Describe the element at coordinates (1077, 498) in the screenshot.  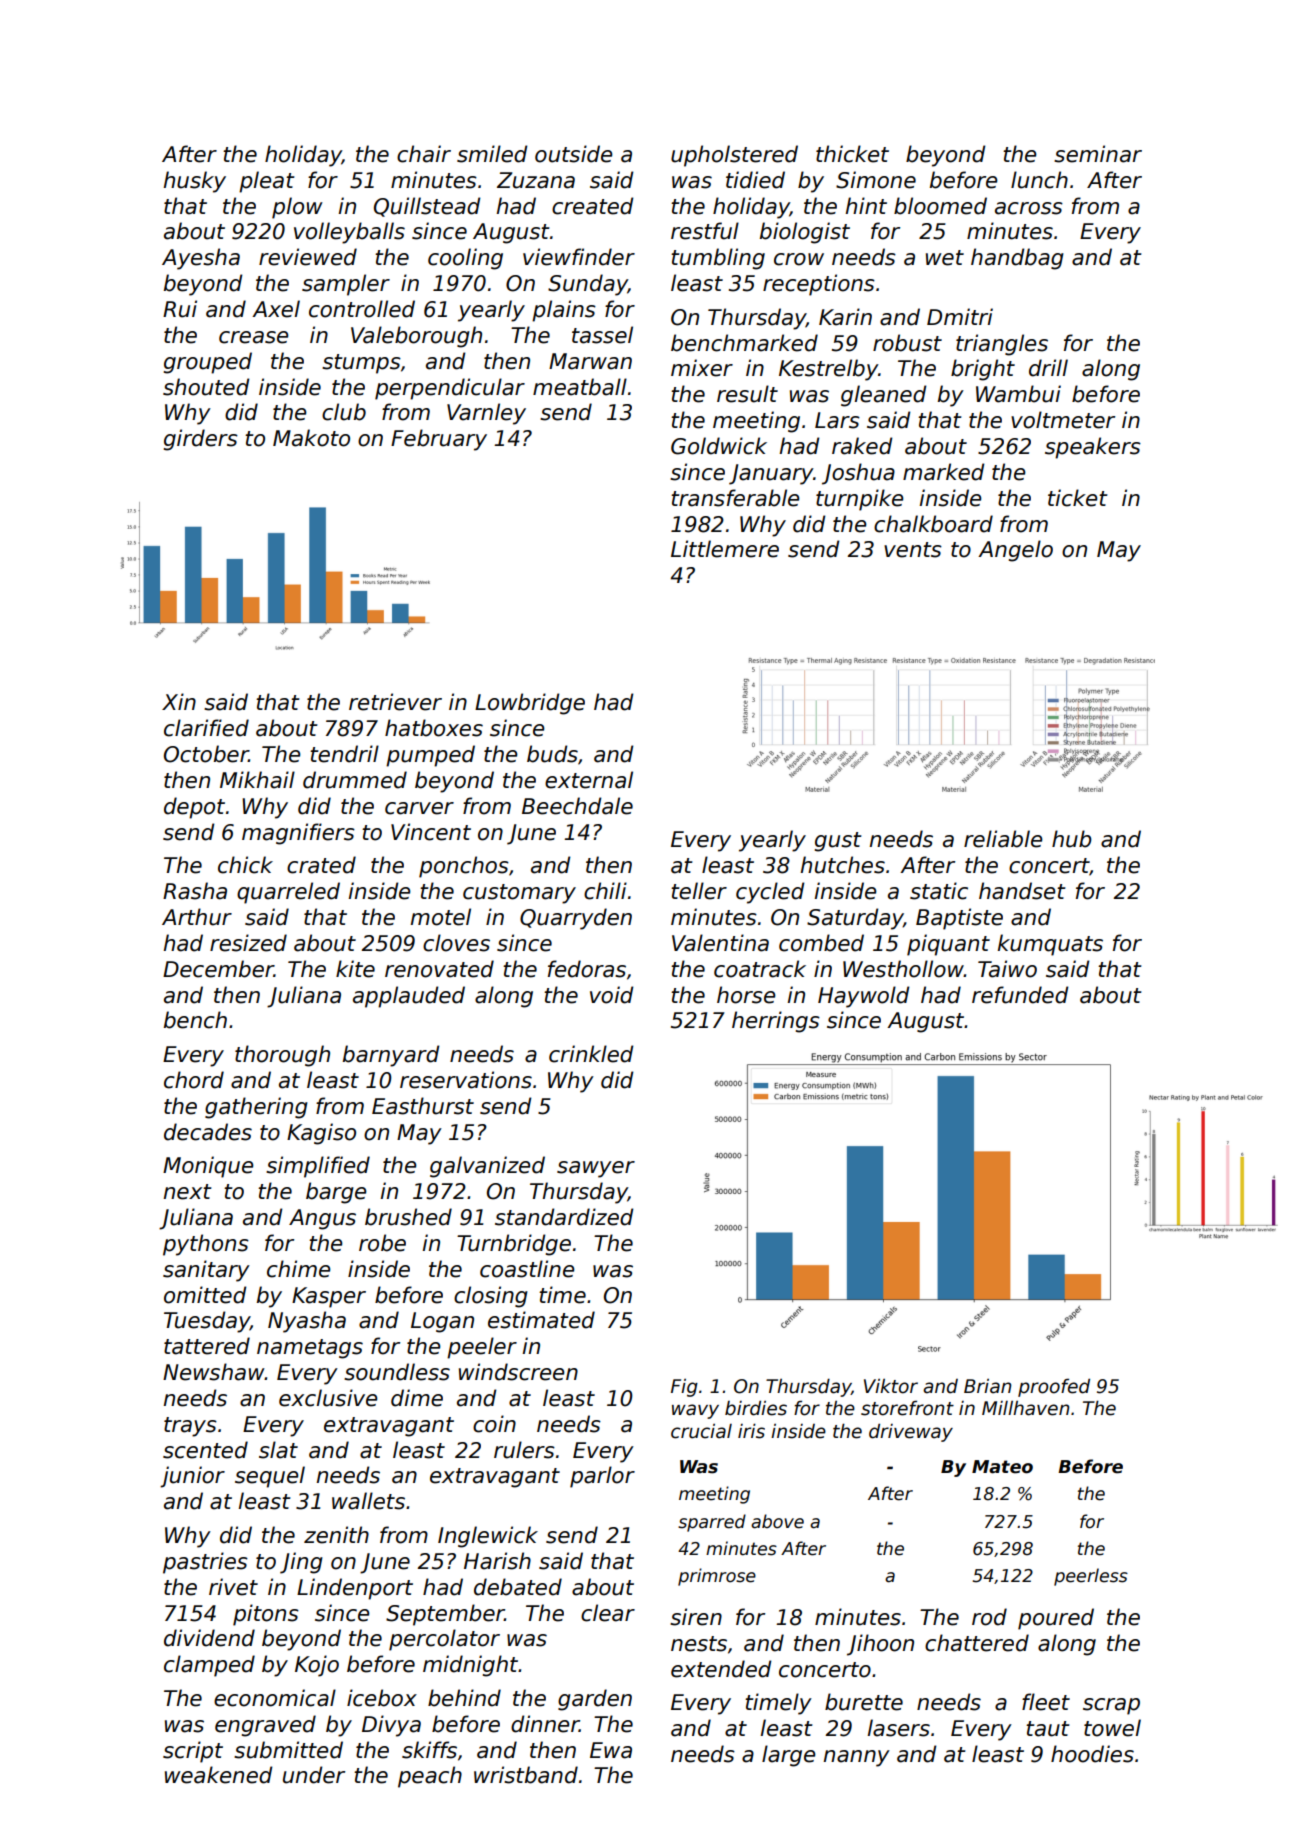
I see `ticket` at that location.
